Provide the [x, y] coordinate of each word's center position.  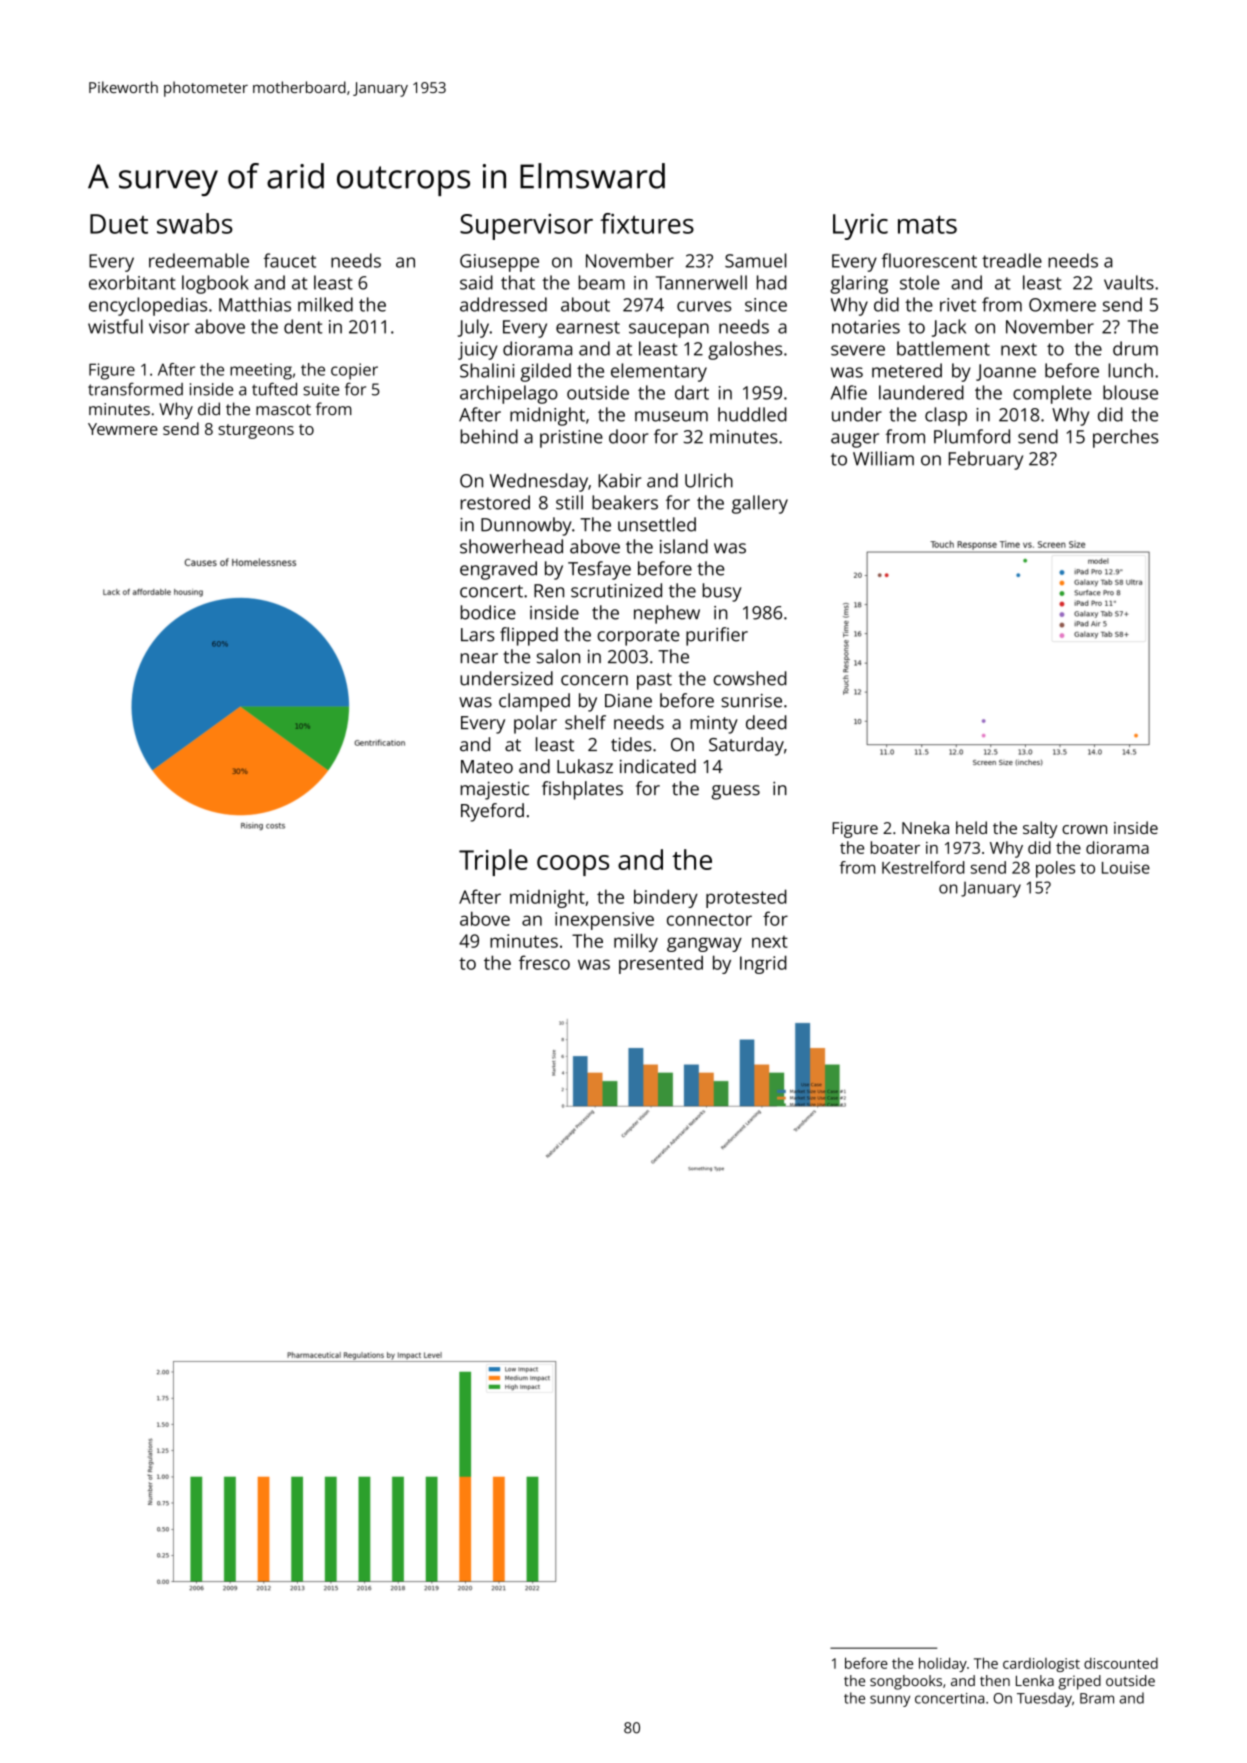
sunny [890, 1701]
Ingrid [763, 964]
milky [636, 942]
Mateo [487, 767]
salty [1040, 829]
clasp [946, 416]
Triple [493, 862]
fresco [544, 962]
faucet [290, 260]
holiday [943, 1664]
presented [661, 964]
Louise [1126, 867]
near [479, 658]
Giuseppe [499, 263]
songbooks [906, 1682]
